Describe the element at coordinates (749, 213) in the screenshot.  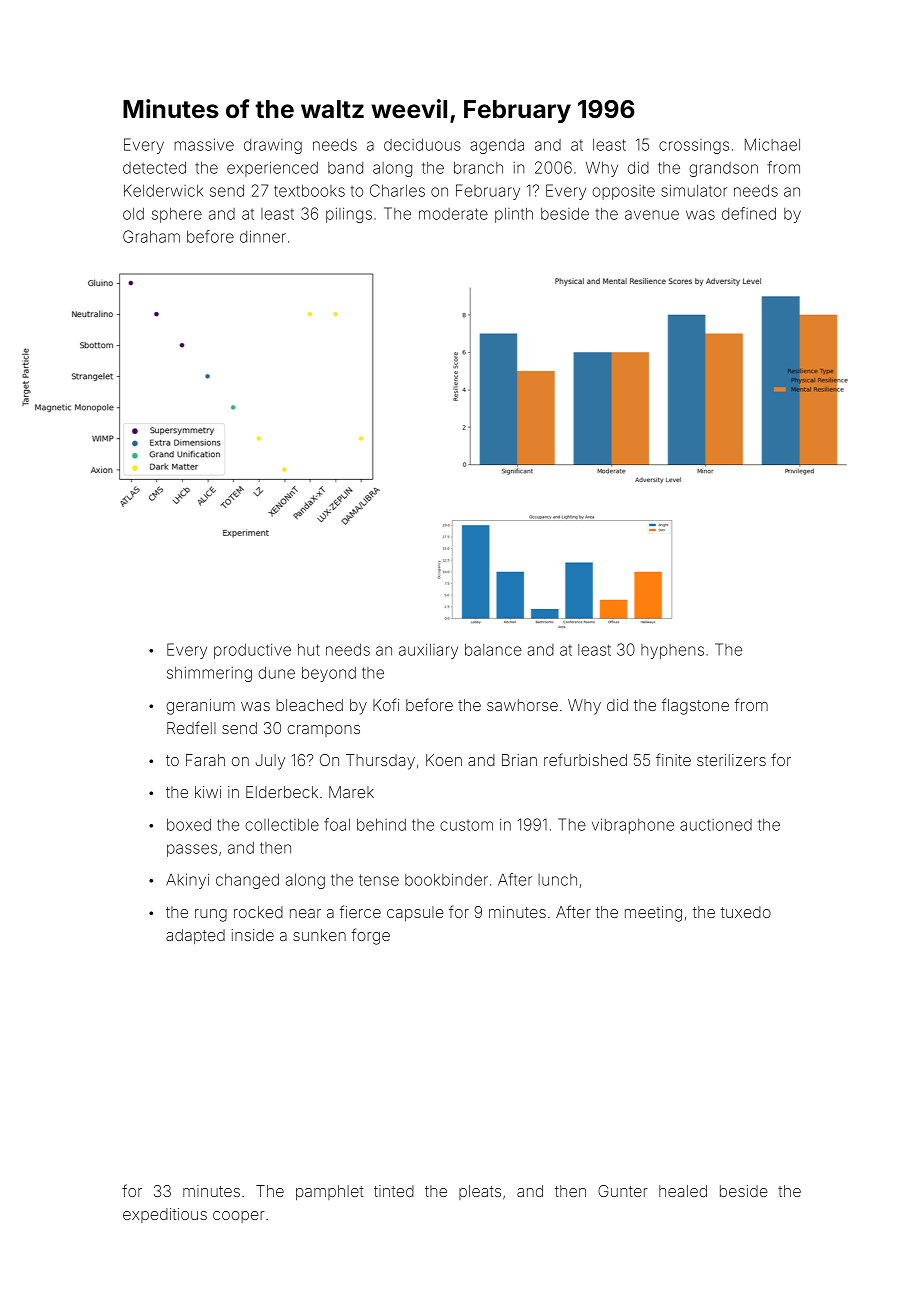
I see `defined` at that location.
